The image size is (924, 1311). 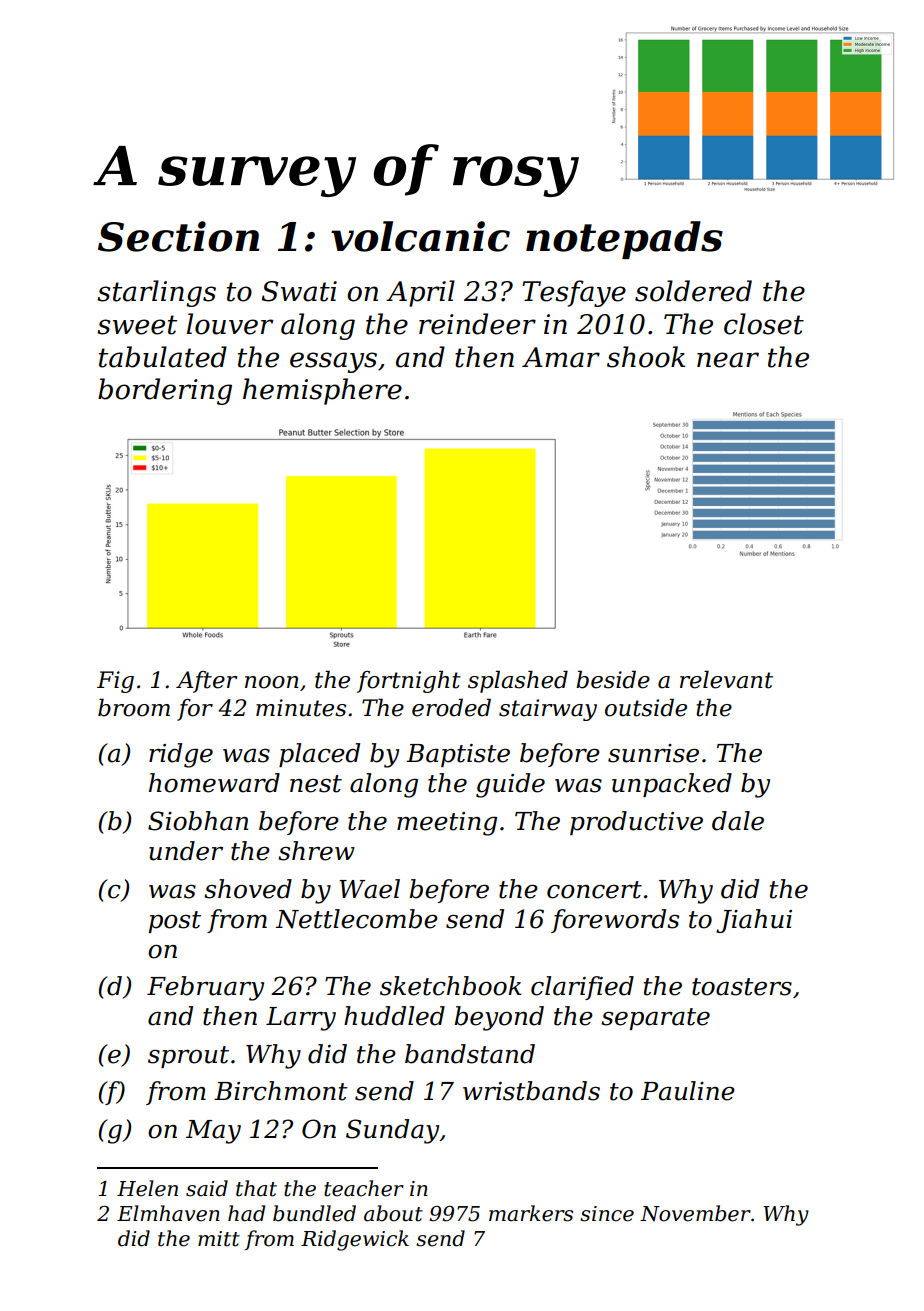 I want to click on Baptiste, so click(x=458, y=755).
